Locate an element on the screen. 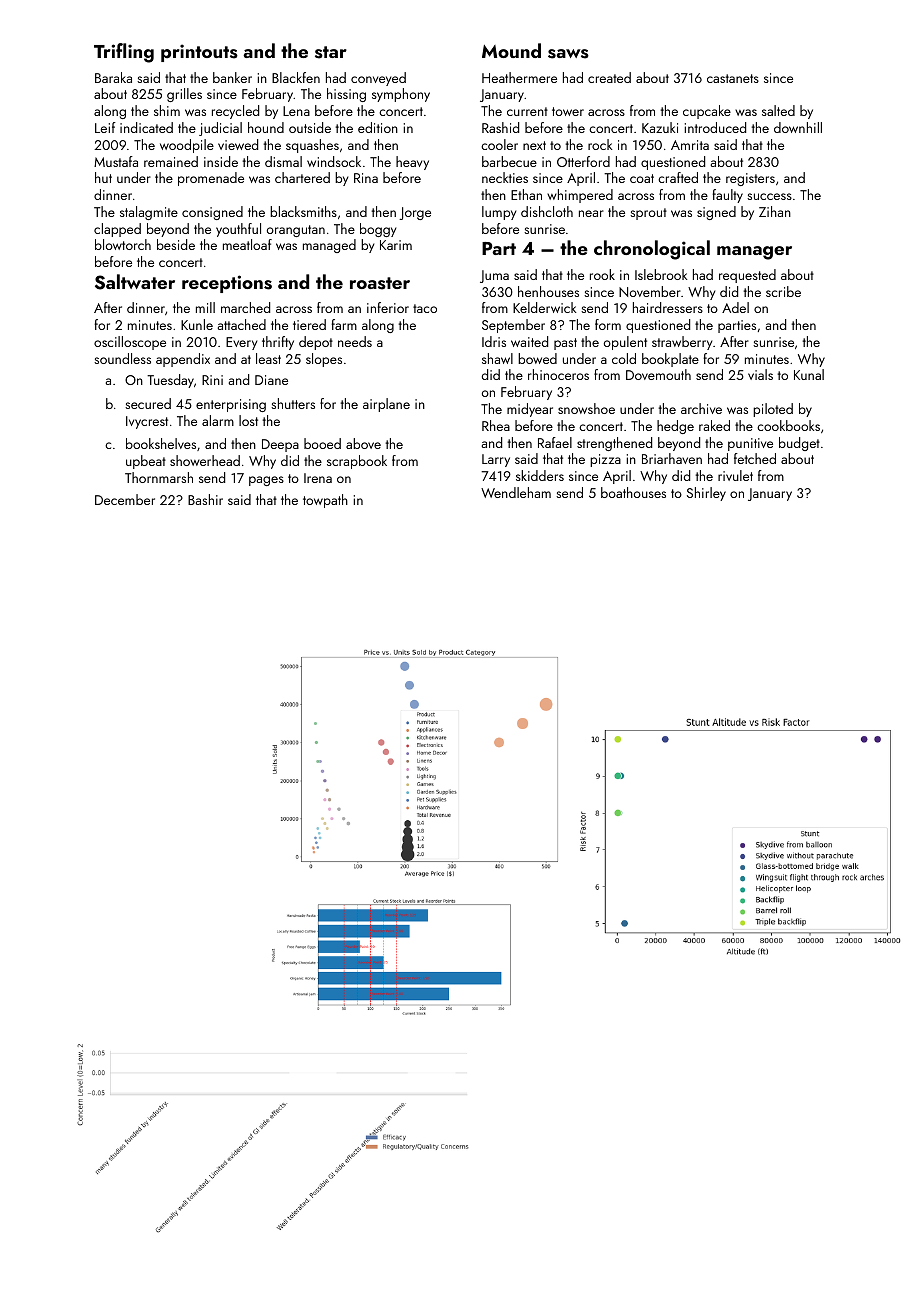 This screenshot has width=924, height=1308. manager is located at coordinates (754, 253).
